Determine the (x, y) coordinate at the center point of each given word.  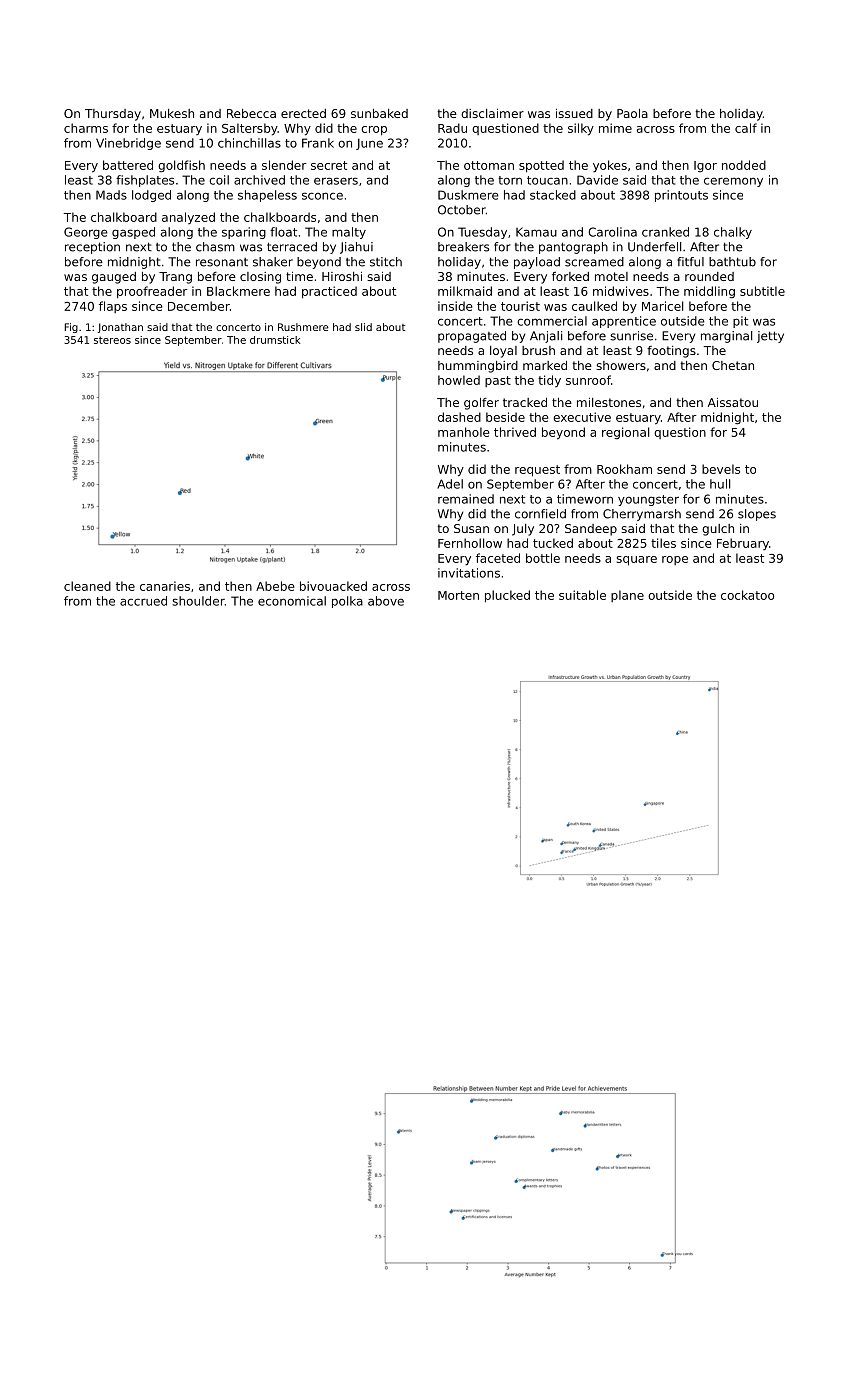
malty (349, 233)
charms (86, 128)
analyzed (188, 218)
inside (455, 306)
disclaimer (492, 113)
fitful (690, 262)
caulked (594, 306)
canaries (165, 586)
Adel (450, 484)
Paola (632, 113)
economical (292, 601)
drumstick (275, 340)
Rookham (624, 469)
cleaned (87, 586)
